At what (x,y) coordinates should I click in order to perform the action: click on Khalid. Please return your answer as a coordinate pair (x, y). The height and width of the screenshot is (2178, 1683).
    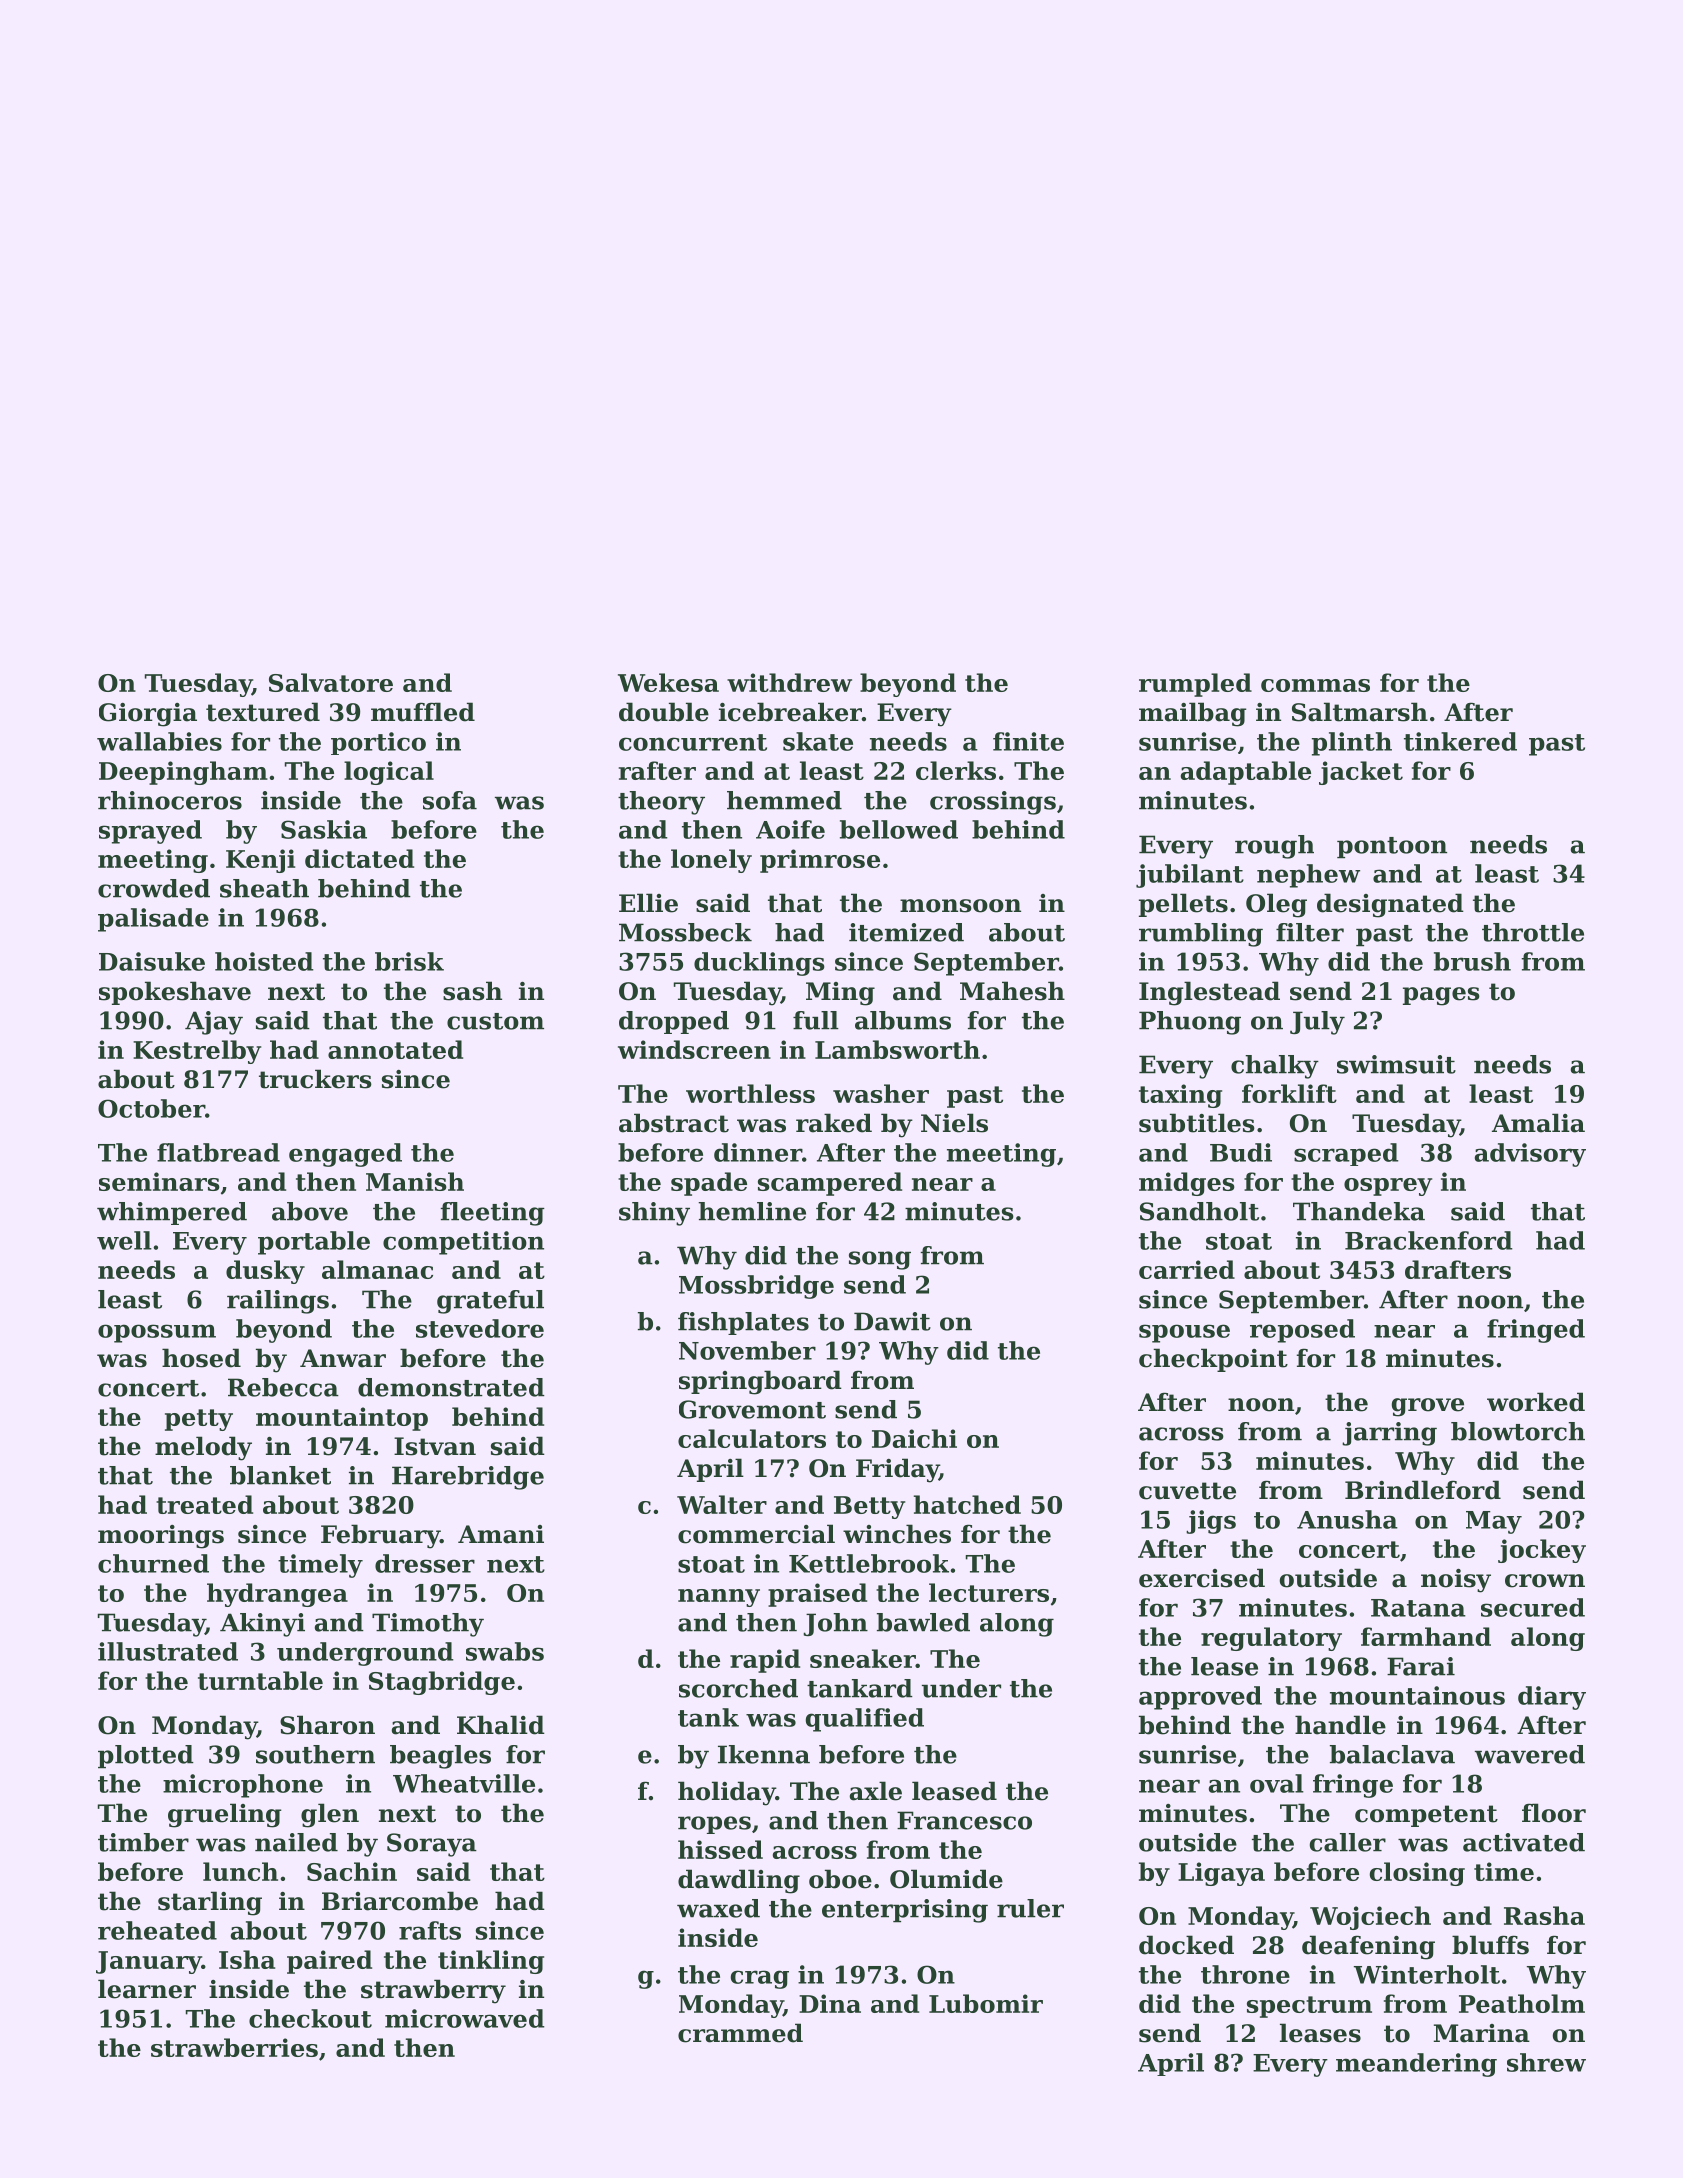
    Looking at the image, I should click on (501, 1725).
